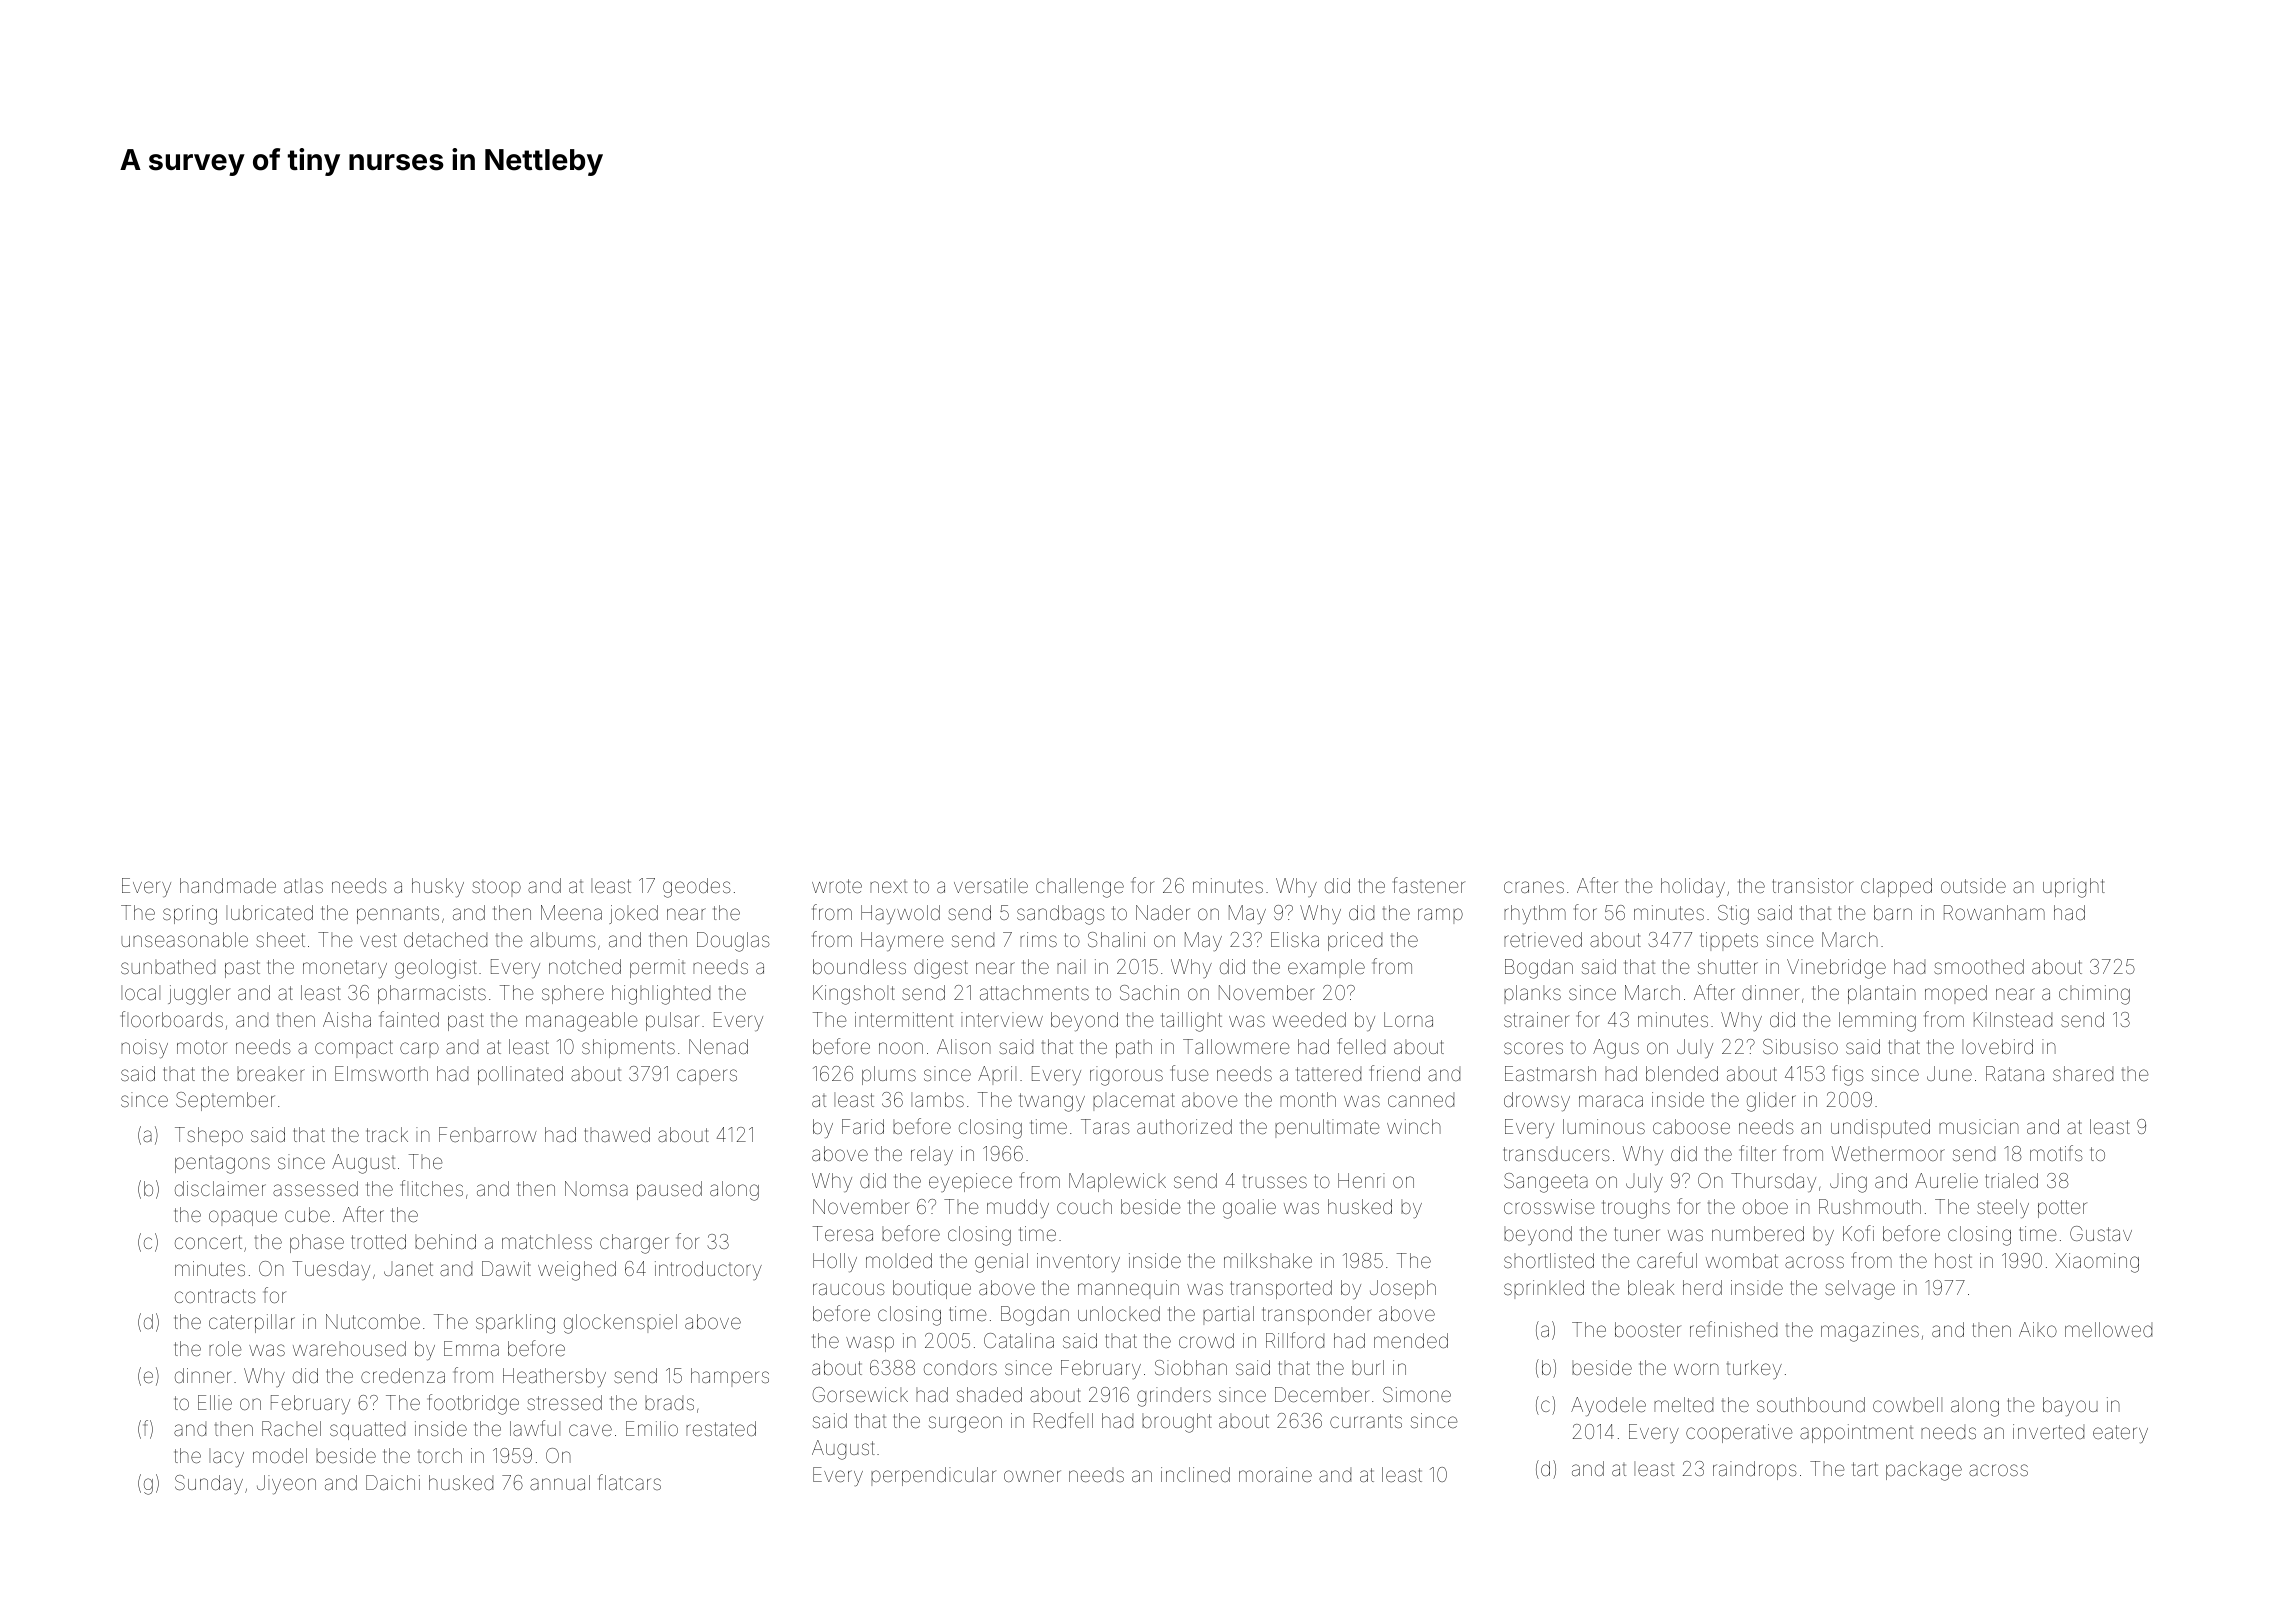  What do you see at coordinates (964, 1046) in the screenshot?
I see `Alison` at bounding box center [964, 1046].
